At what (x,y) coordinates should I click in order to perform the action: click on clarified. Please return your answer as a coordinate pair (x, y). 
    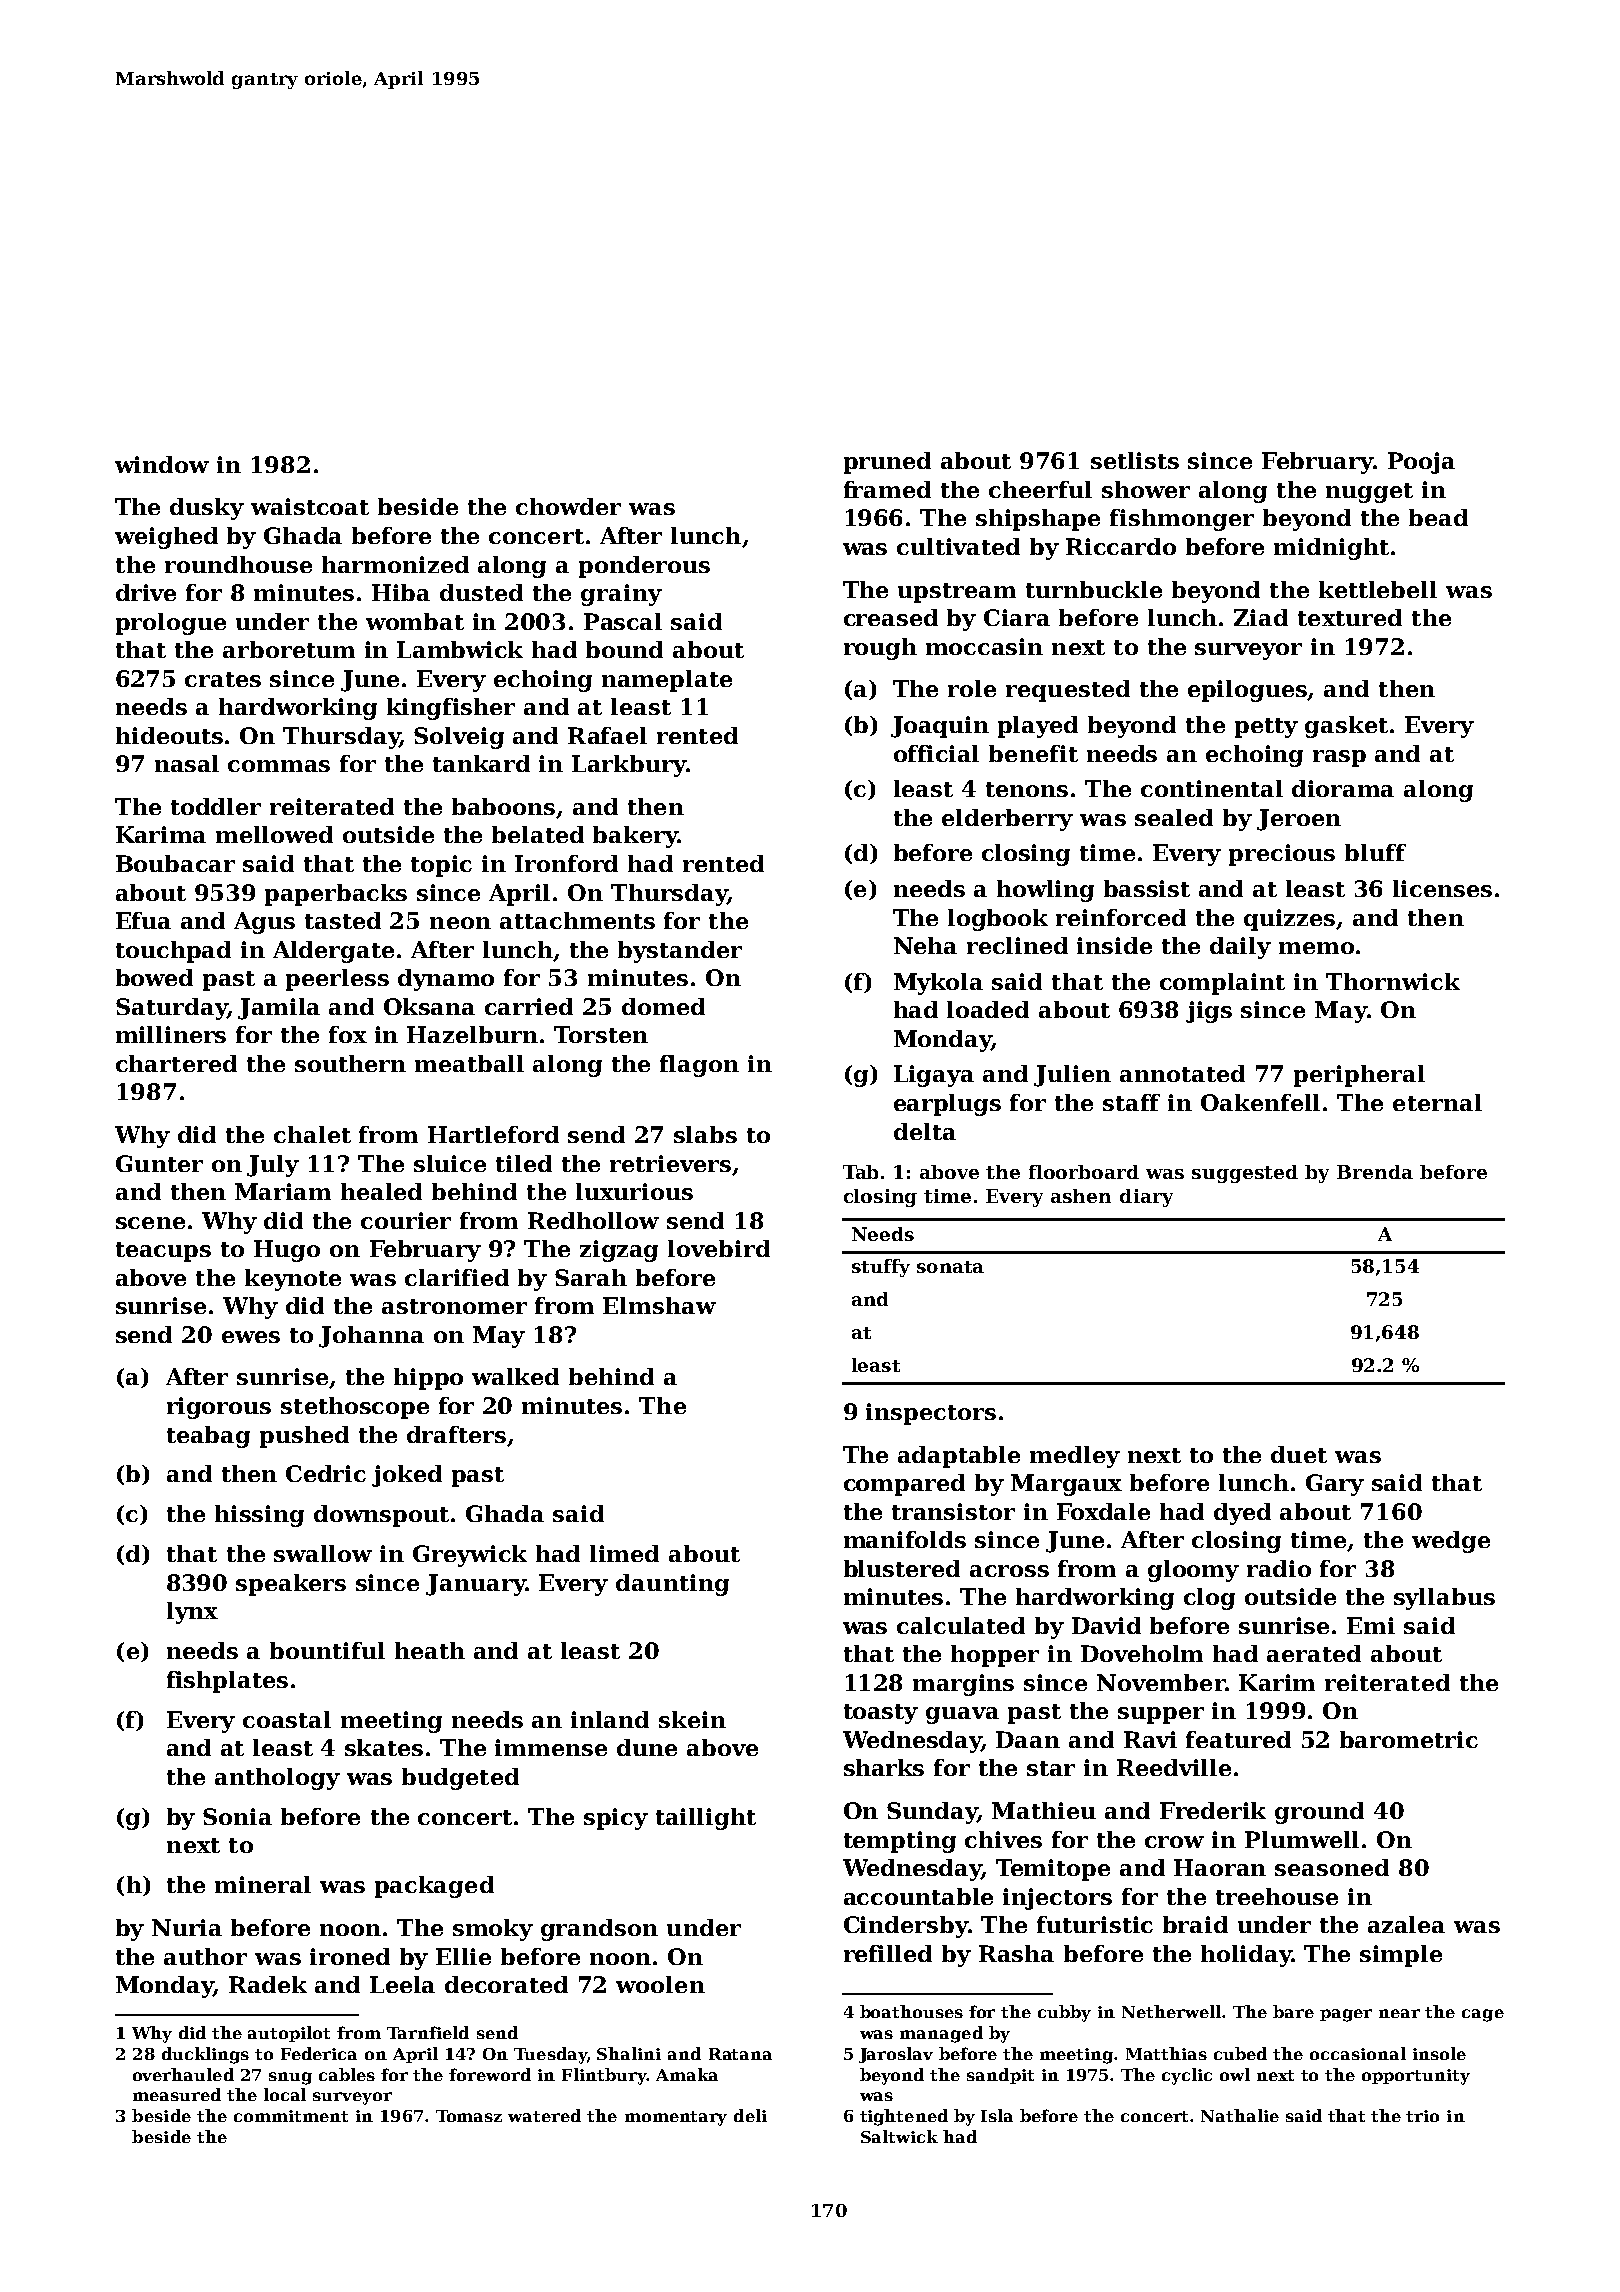
    Looking at the image, I should click on (457, 1277).
